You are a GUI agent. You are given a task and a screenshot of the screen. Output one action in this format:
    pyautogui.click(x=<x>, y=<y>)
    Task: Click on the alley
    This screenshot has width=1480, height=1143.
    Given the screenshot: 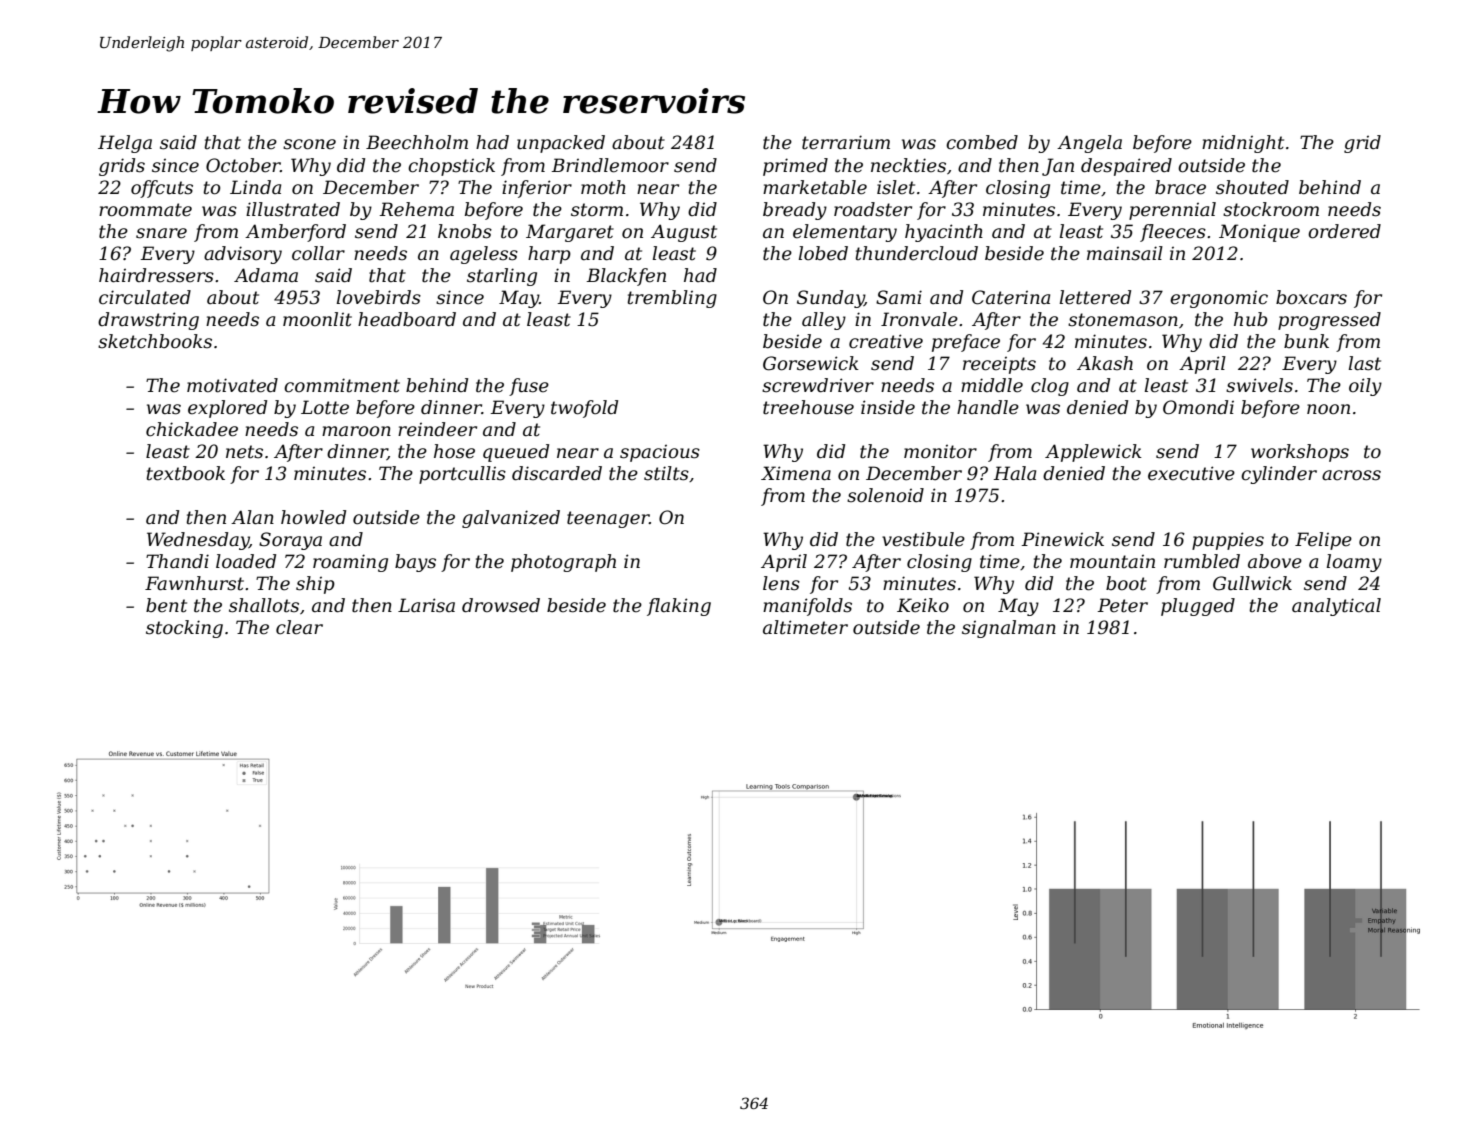 What is the action you would take?
    pyautogui.click(x=824, y=321)
